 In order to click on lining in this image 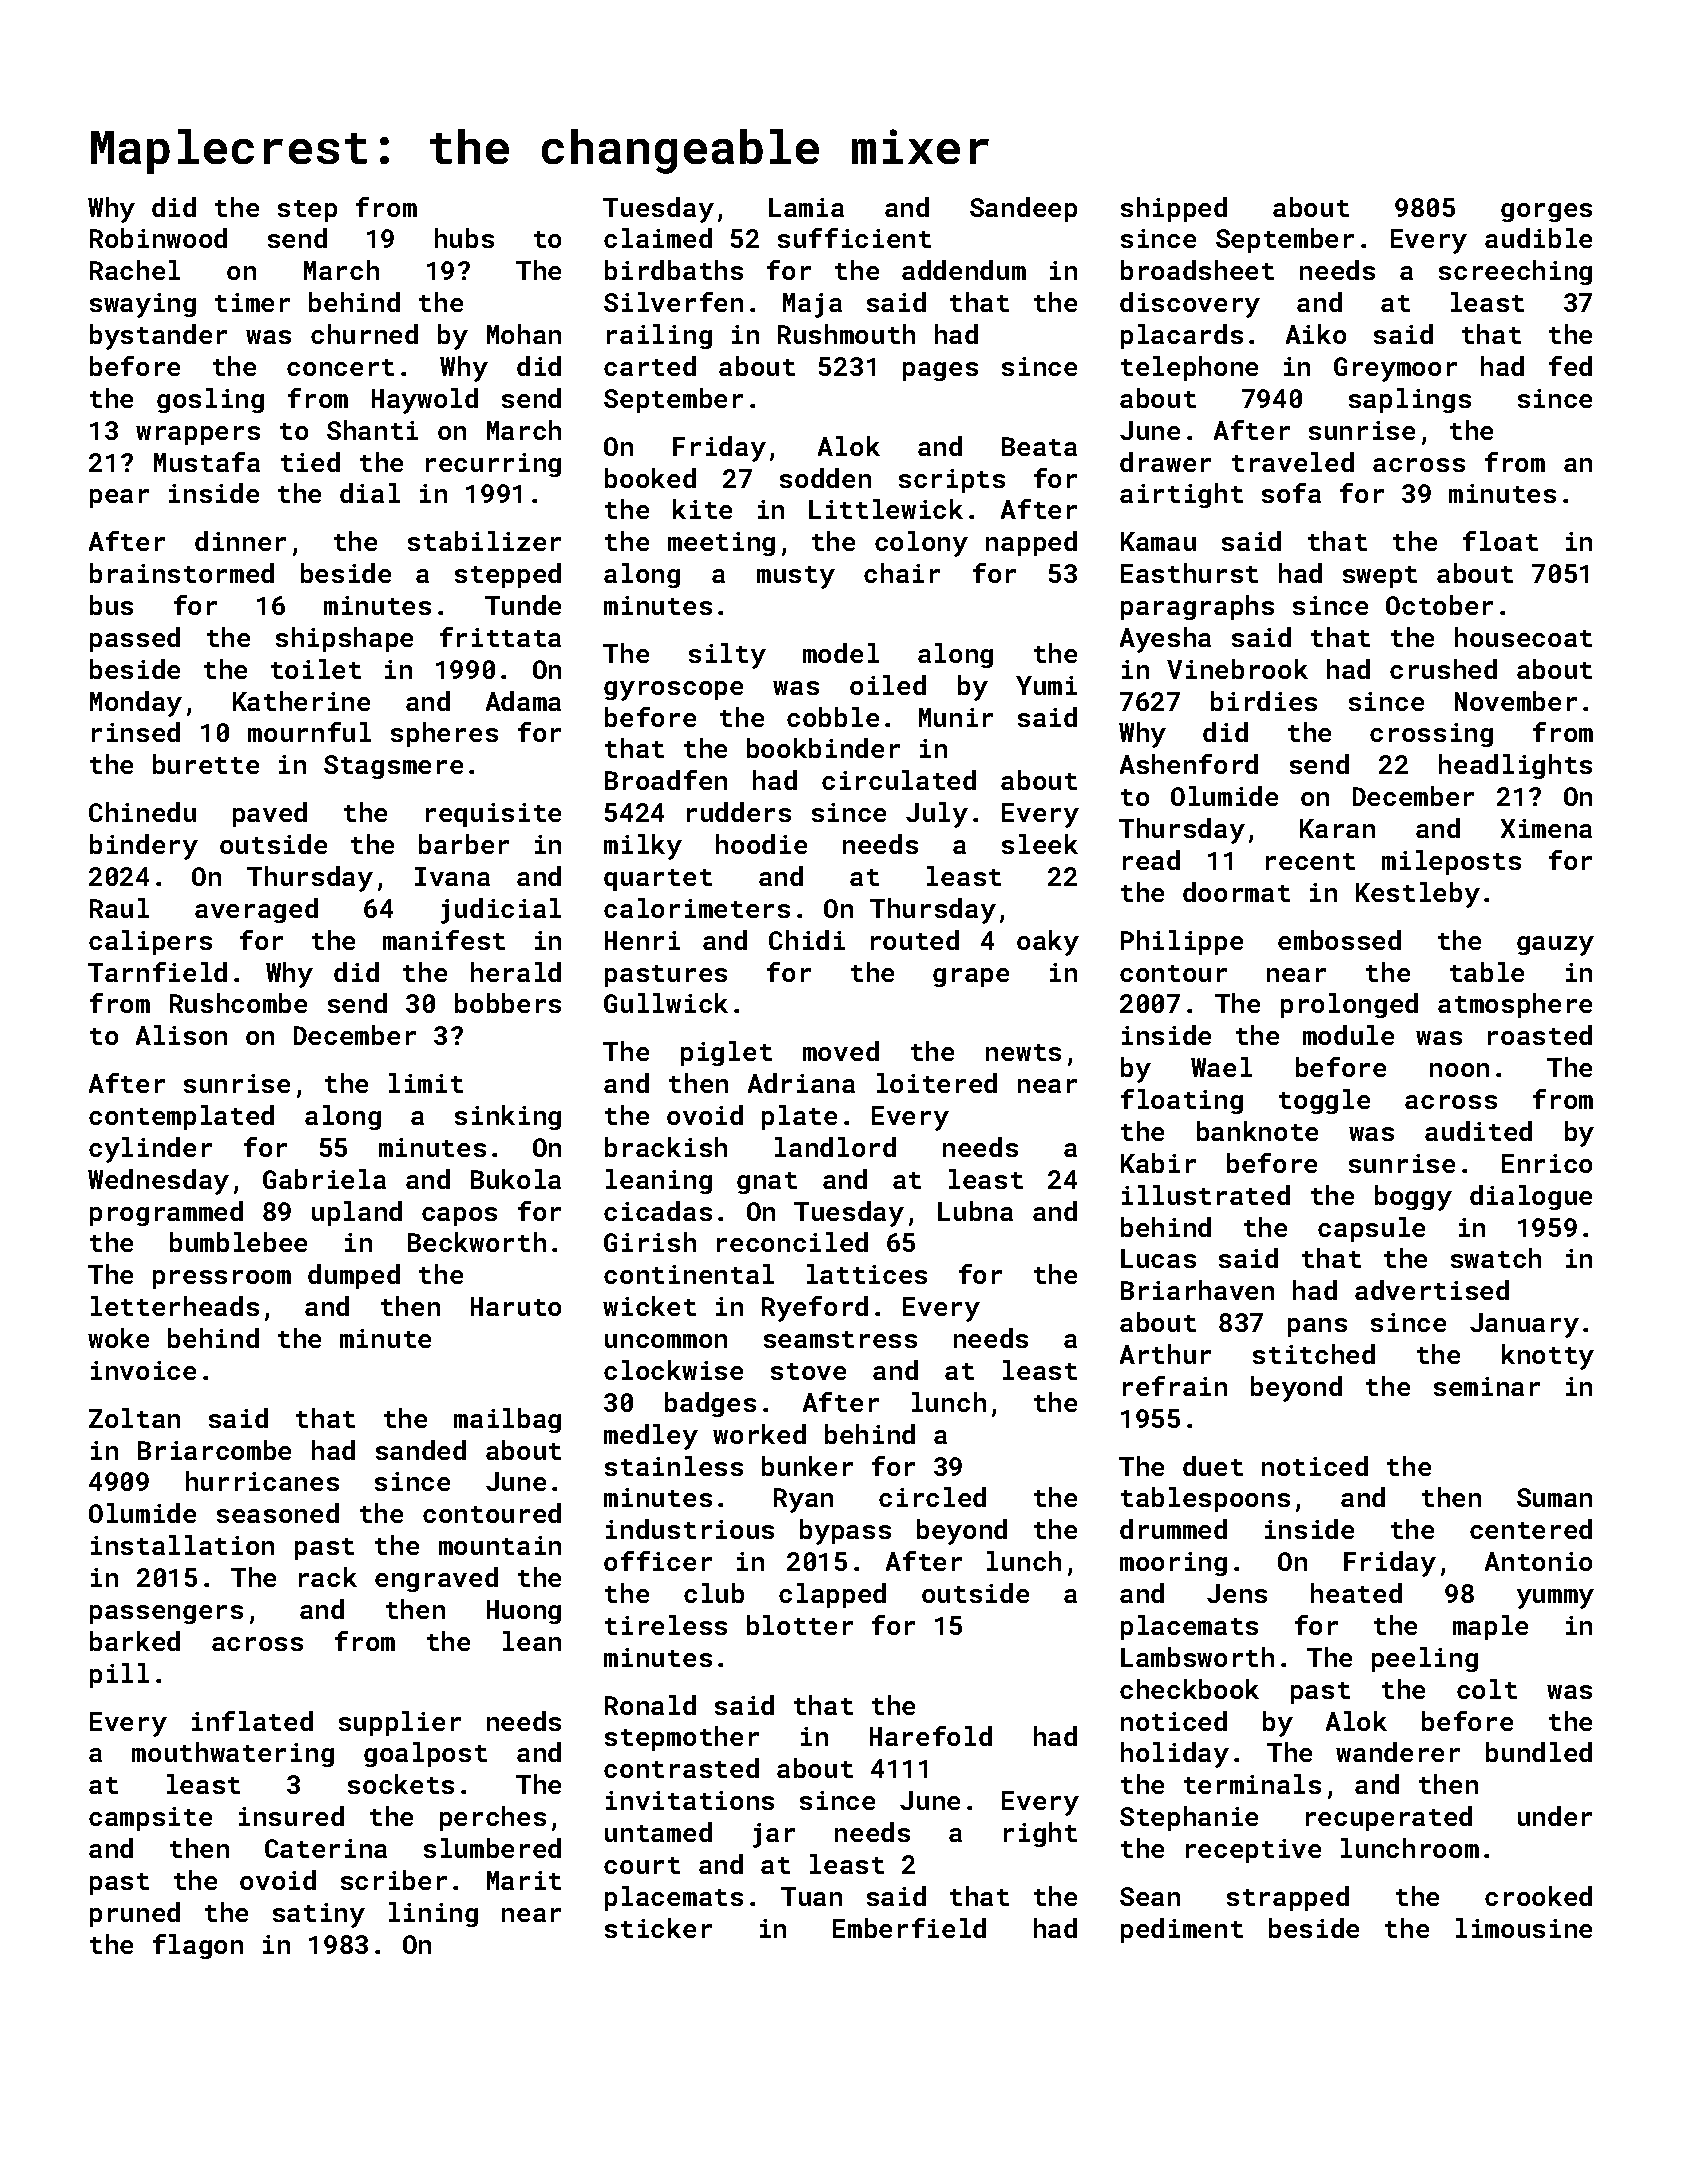, I will do `click(433, 1914)`.
